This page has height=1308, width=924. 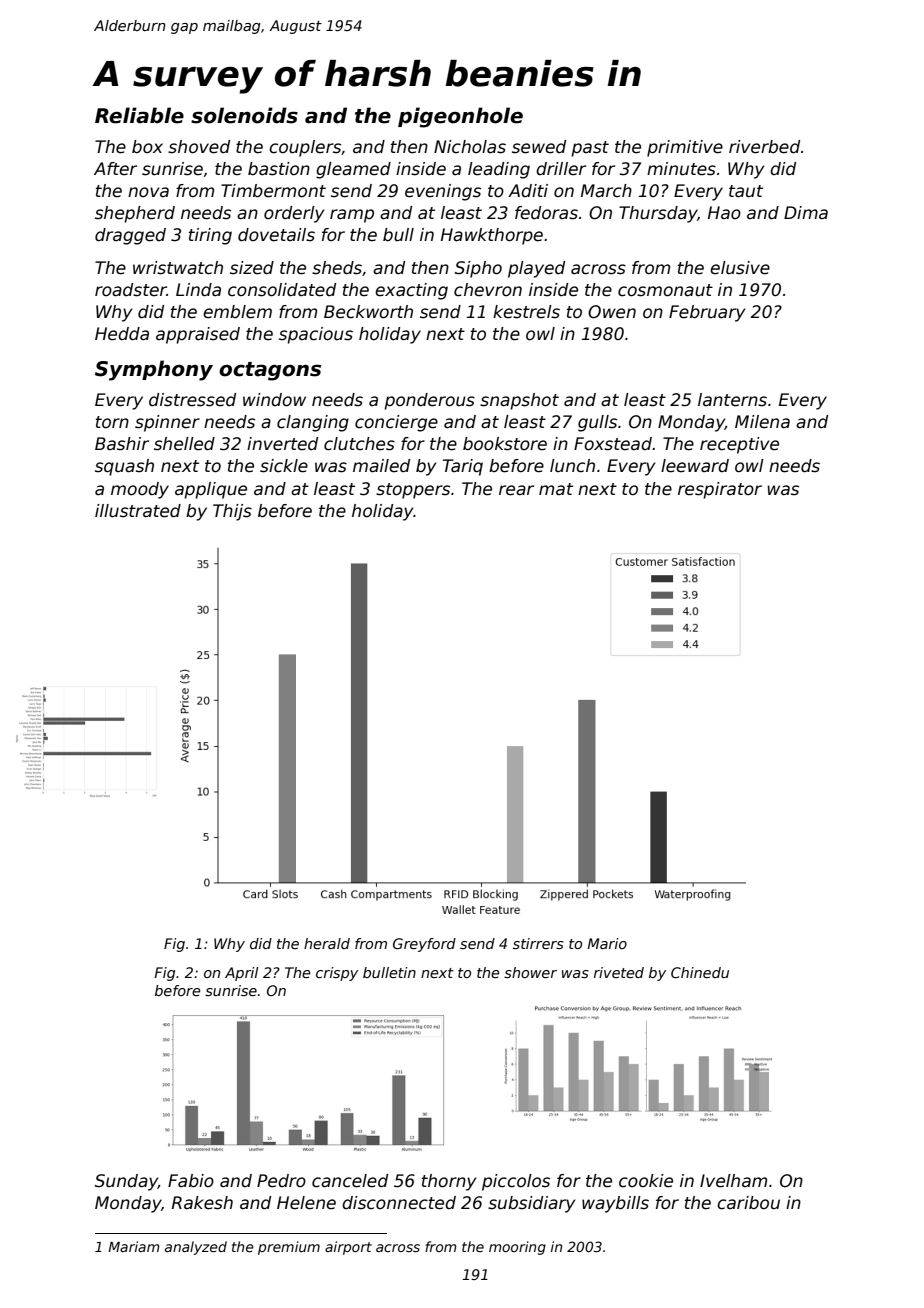 What do you see at coordinates (232, 512) in the page?
I see `Thijs` at bounding box center [232, 512].
